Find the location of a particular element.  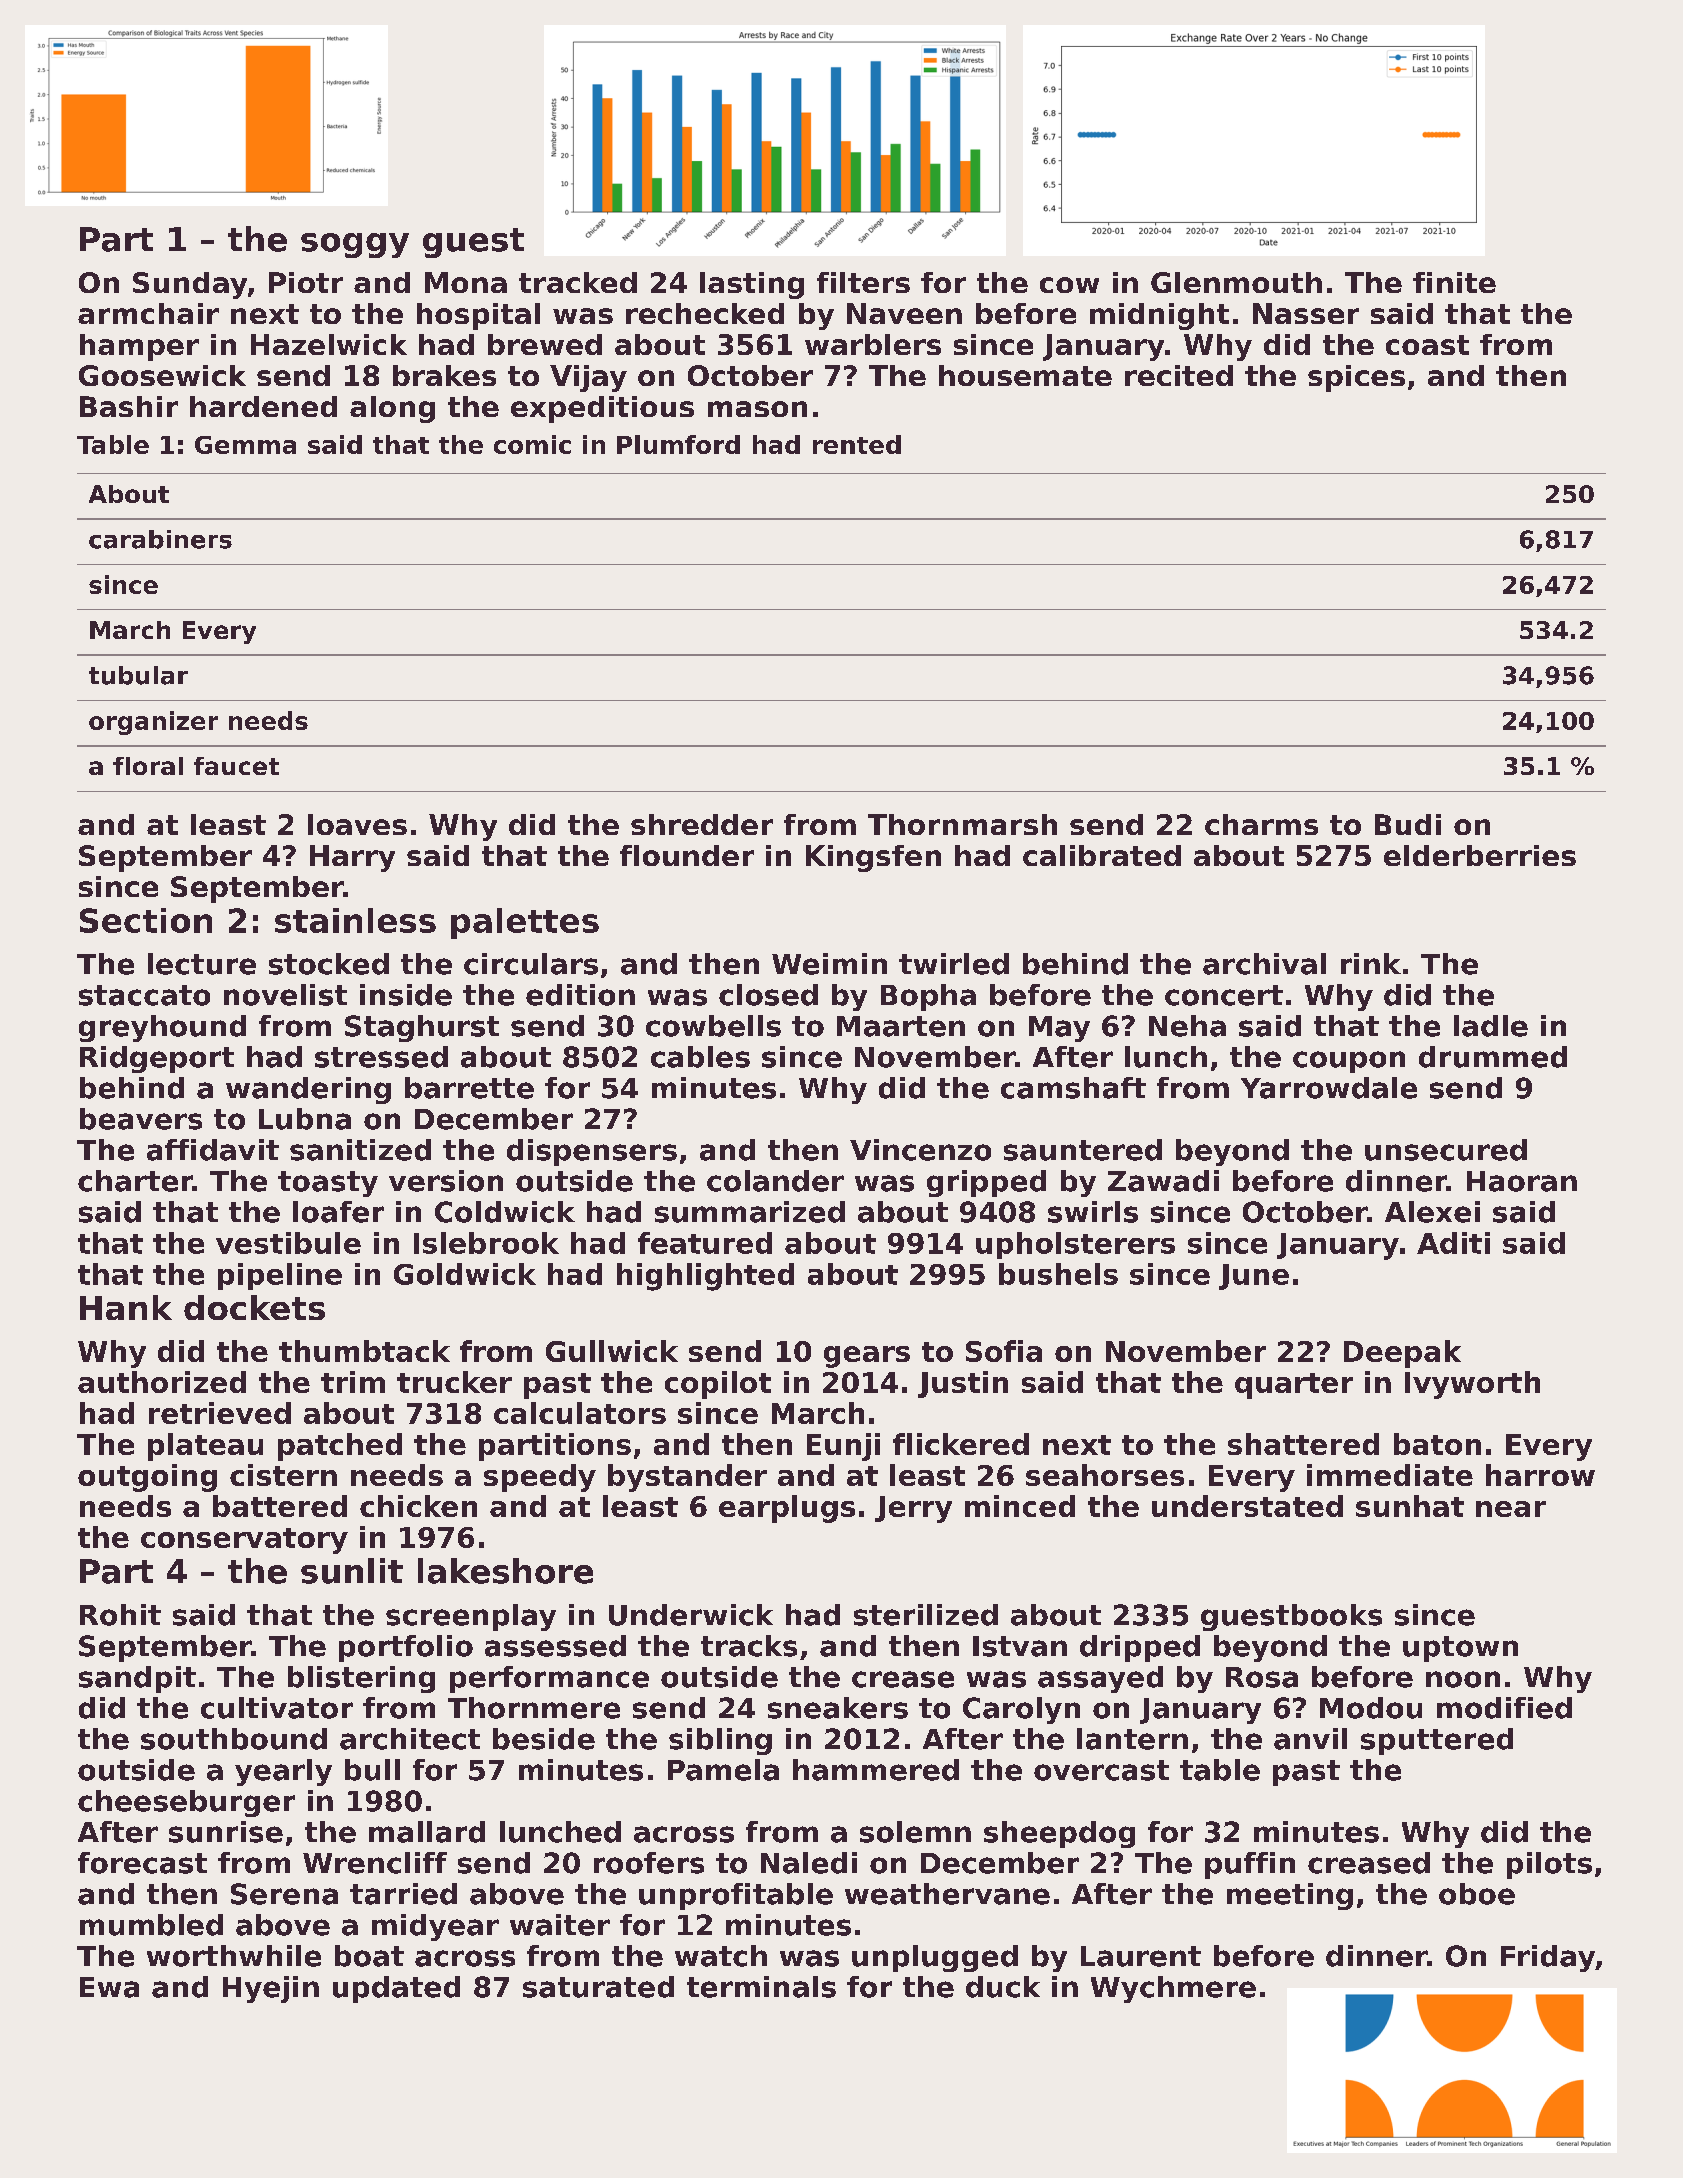

midnight is located at coordinates (1159, 316).
